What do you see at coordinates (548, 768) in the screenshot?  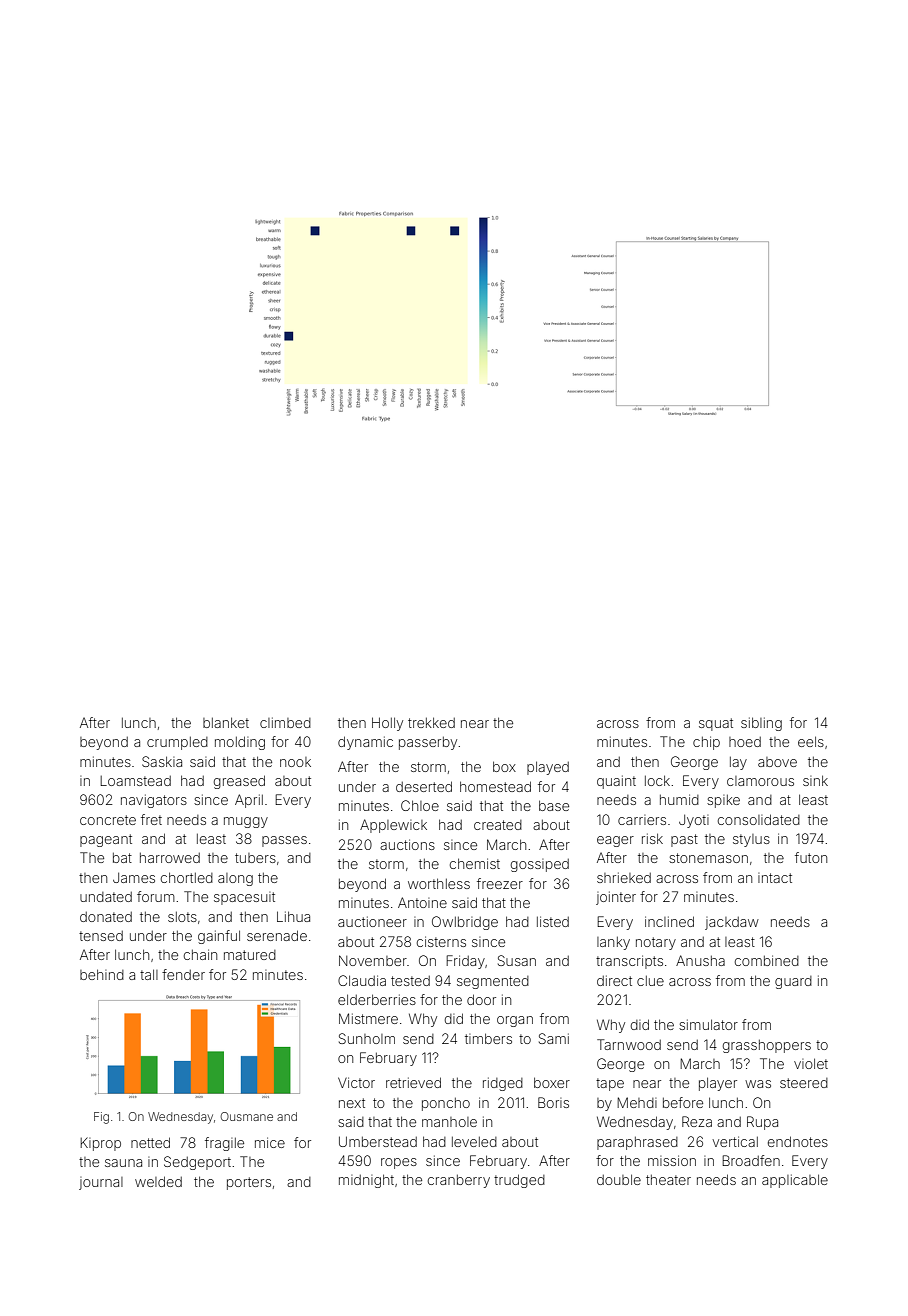 I see `played` at bounding box center [548, 768].
